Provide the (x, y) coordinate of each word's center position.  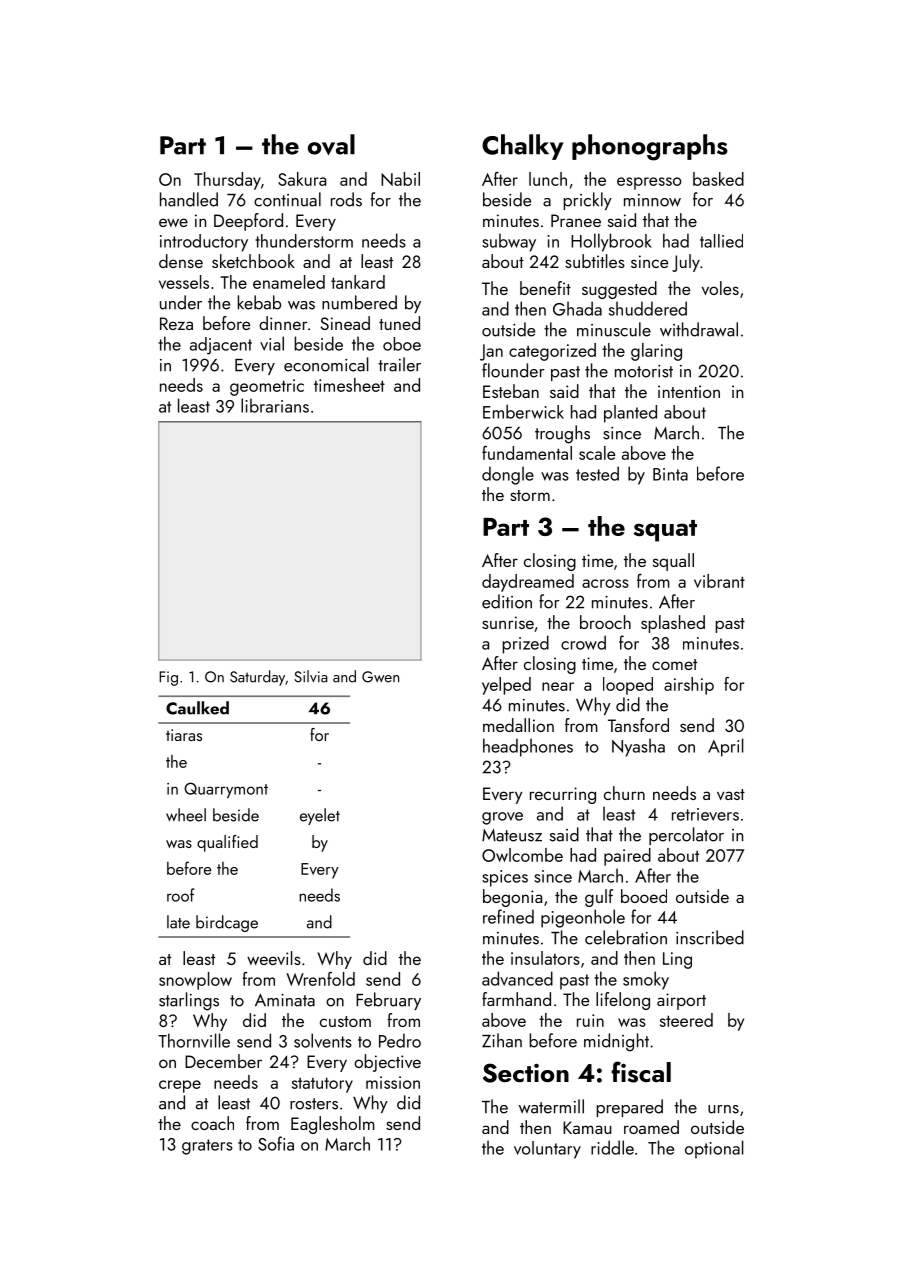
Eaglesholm (333, 1125)
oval (331, 144)
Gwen (380, 677)
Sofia (276, 1143)
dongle (508, 475)
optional (714, 1149)
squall (673, 562)
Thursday (227, 181)
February (388, 1001)
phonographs (650, 147)
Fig (168, 678)
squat (665, 531)
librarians (275, 405)
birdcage (227, 923)
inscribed (710, 937)
